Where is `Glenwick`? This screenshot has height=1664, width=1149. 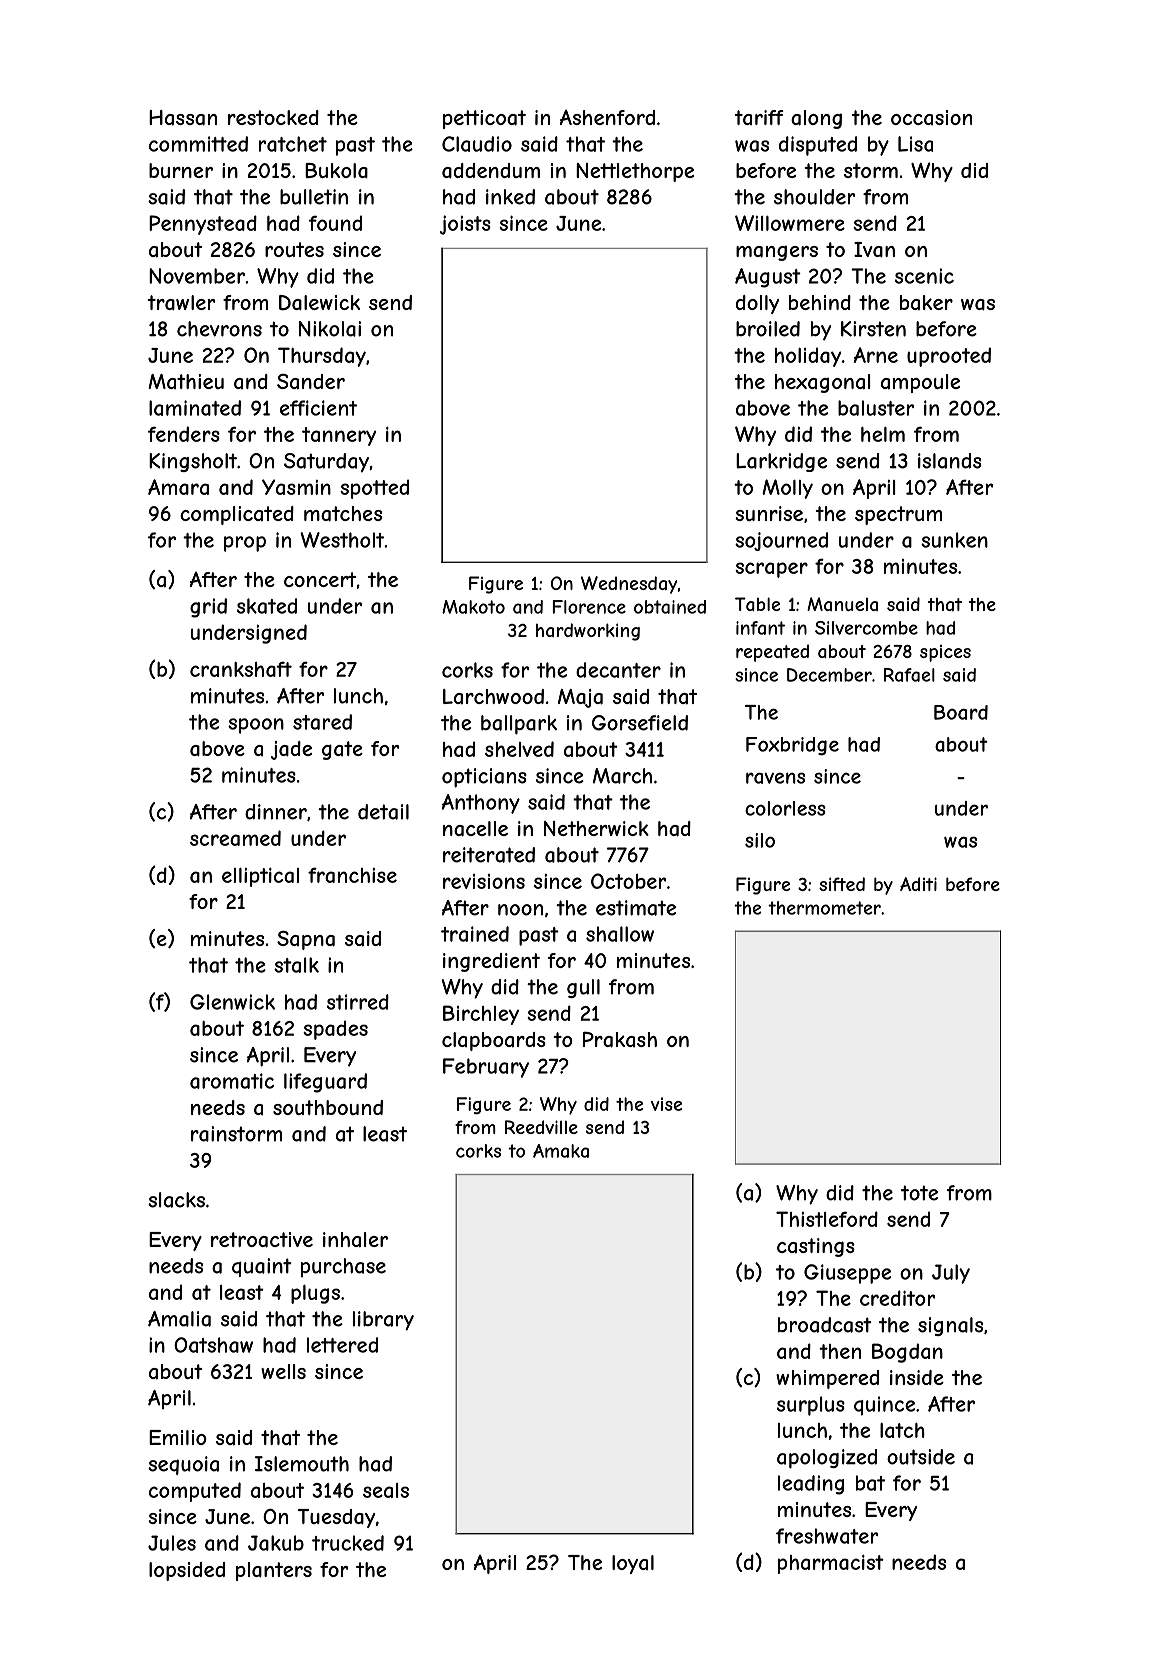 Glenwick is located at coordinates (232, 1002).
